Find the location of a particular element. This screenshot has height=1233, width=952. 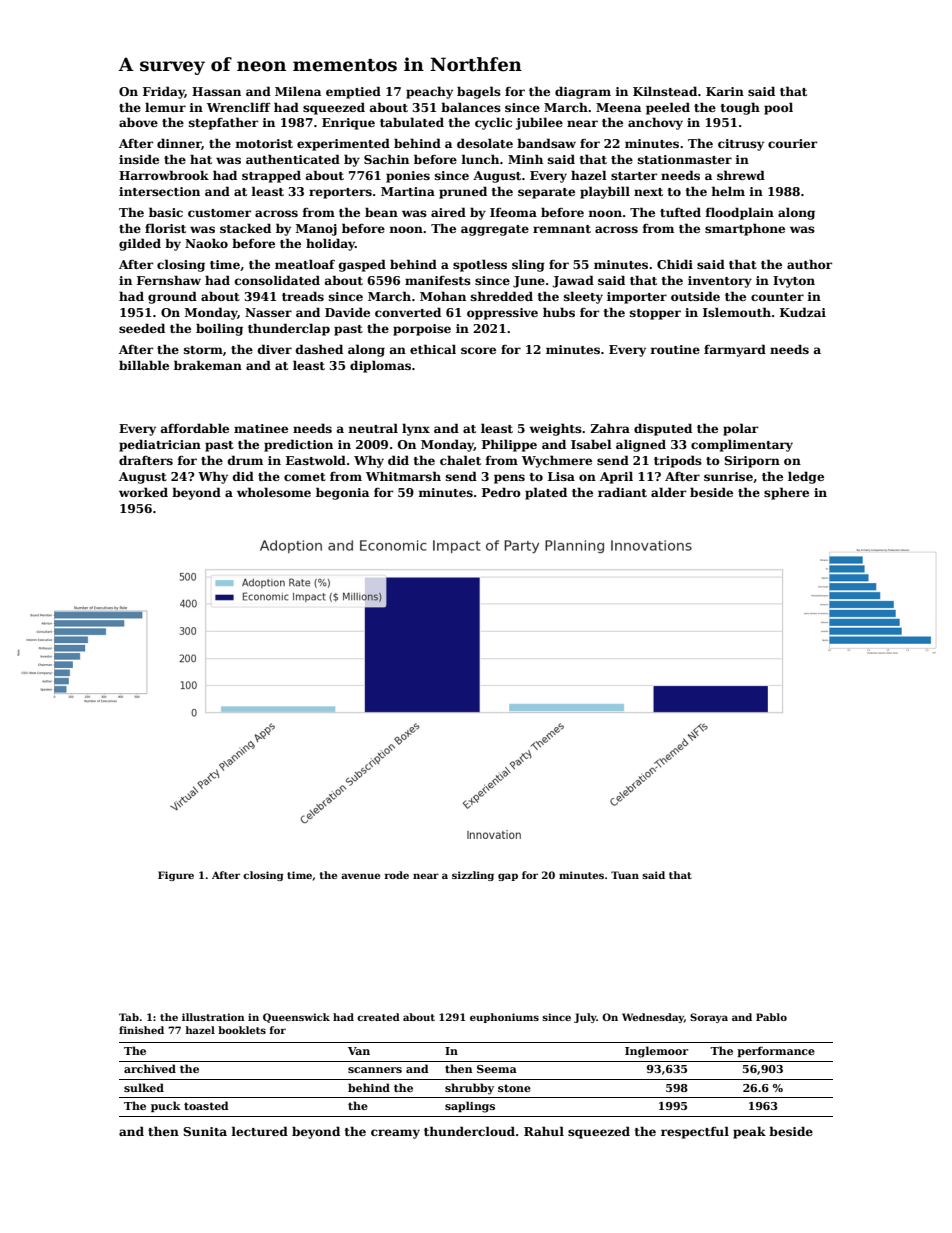

Hassan is located at coordinates (216, 91).
